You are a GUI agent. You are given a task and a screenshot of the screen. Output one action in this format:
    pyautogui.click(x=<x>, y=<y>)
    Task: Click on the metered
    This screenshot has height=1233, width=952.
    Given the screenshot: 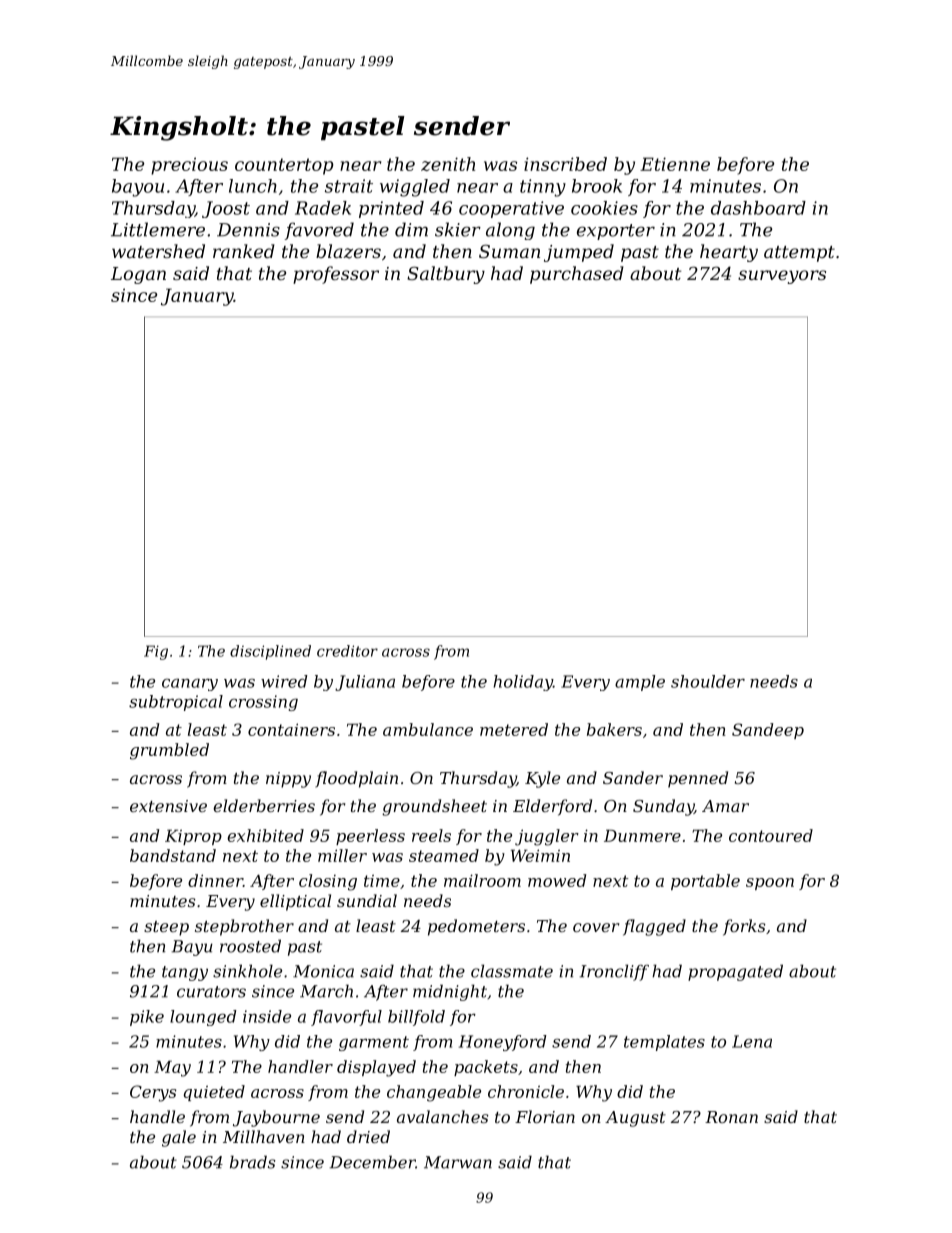 What is the action you would take?
    pyautogui.click(x=514, y=729)
